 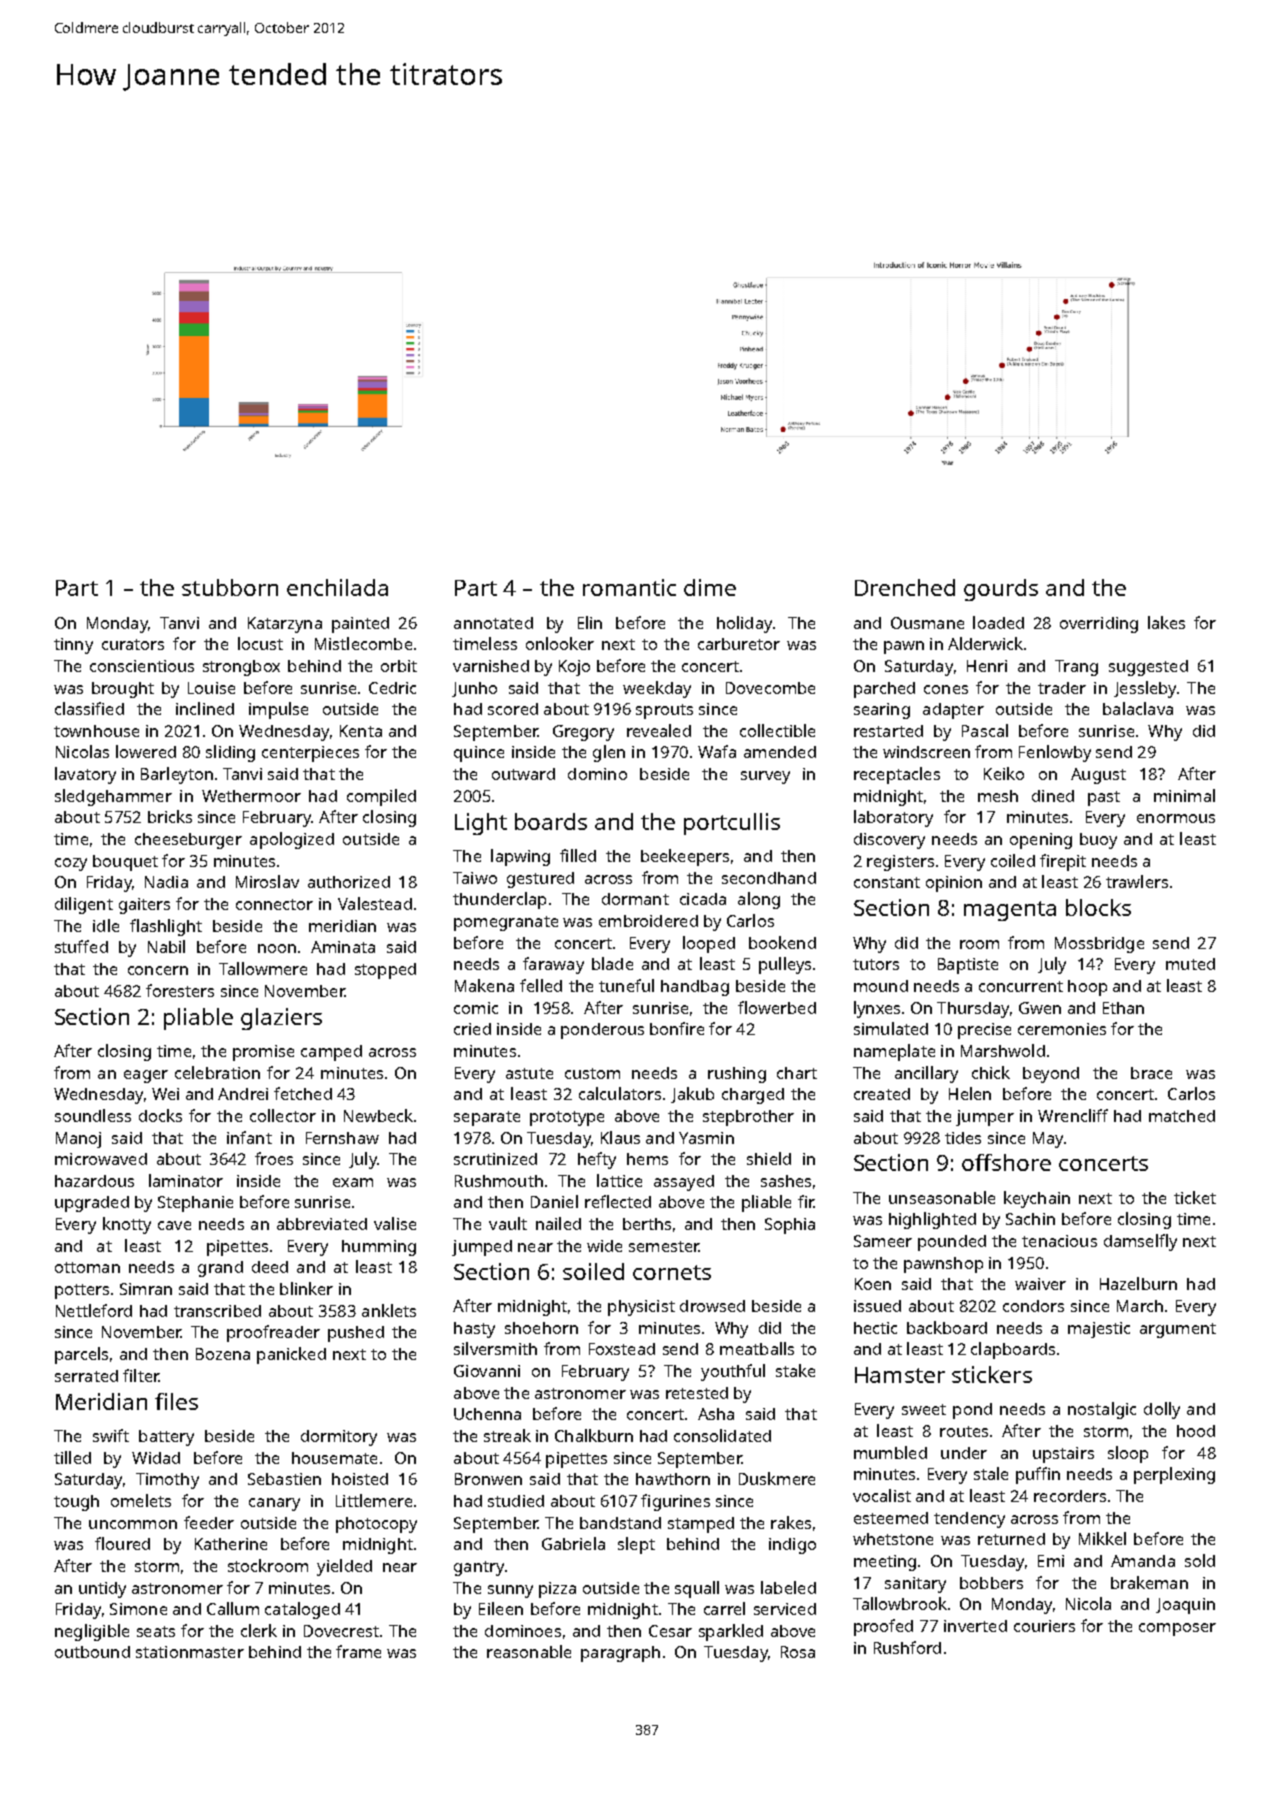 What do you see at coordinates (604, 1246) in the screenshot?
I see `wide` at bounding box center [604, 1246].
